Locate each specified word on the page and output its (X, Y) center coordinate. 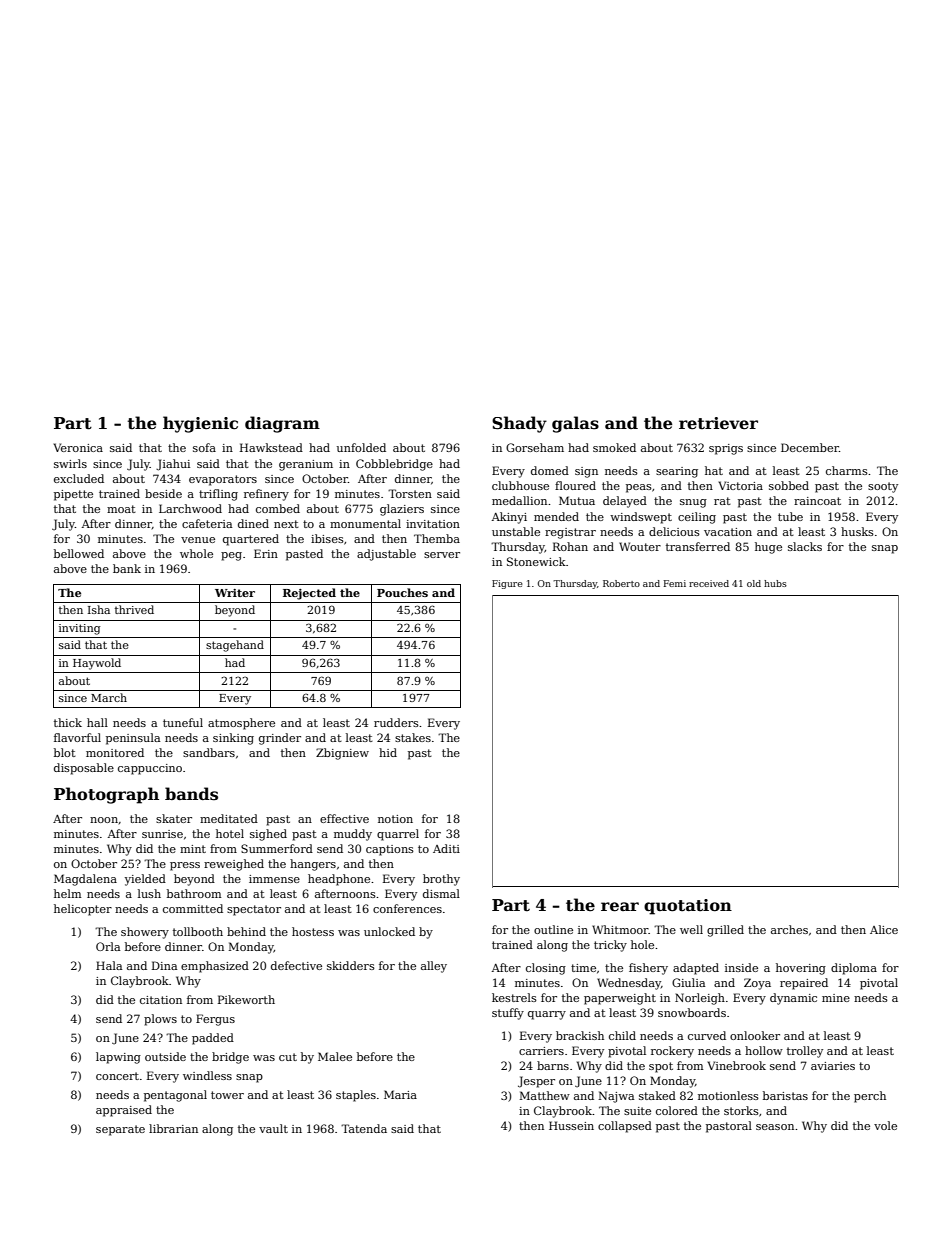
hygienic (200, 424)
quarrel (398, 835)
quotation (688, 907)
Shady (519, 424)
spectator (254, 910)
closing (546, 969)
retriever (718, 423)
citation (161, 1000)
